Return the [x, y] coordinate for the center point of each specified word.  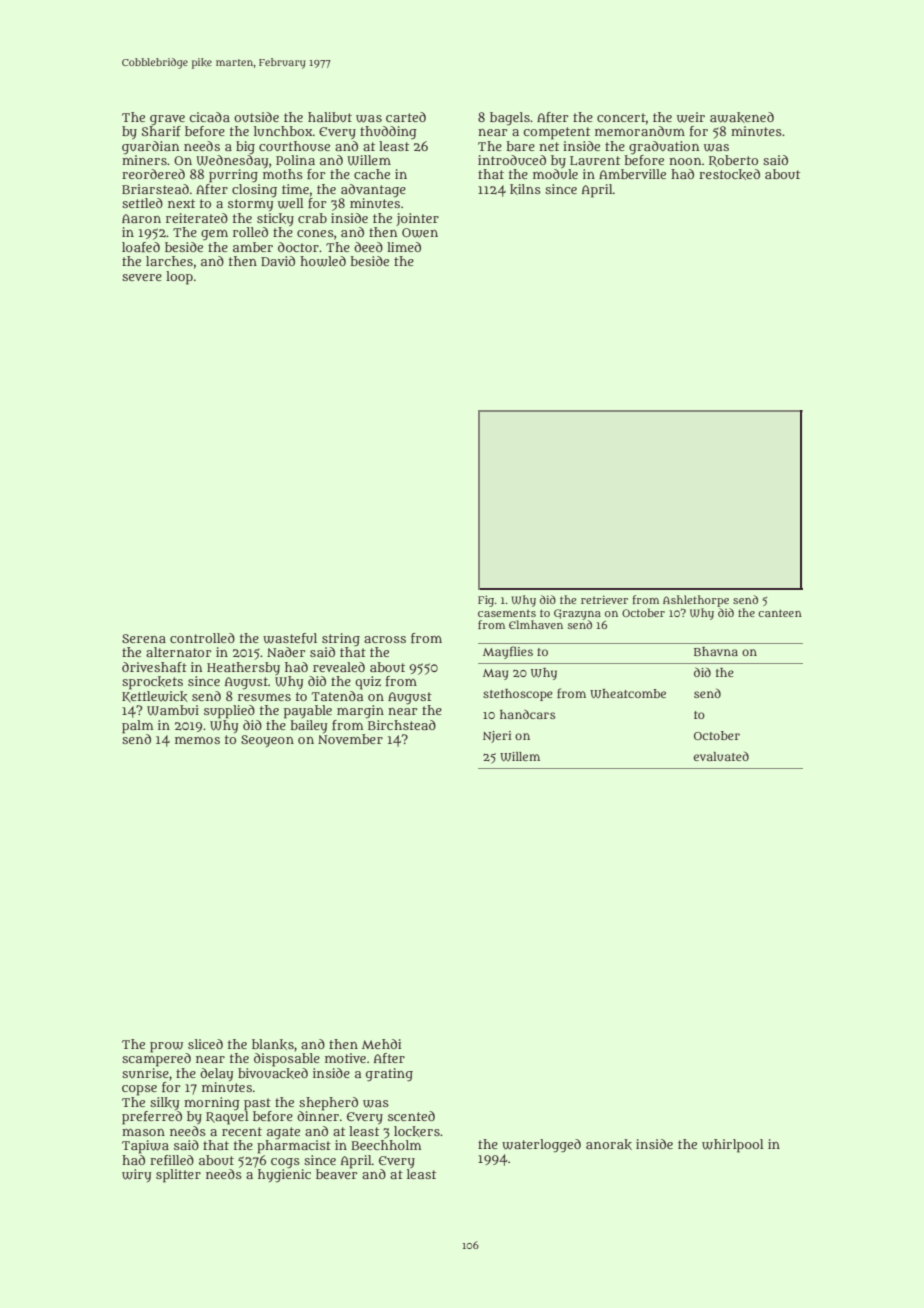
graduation [664, 147]
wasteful [290, 638]
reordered [153, 174]
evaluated [721, 756]
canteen [780, 613]
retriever [604, 599]
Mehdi [381, 1044]
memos [197, 740]
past [257, 1104]
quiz [368, 683]
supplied [229, 712]
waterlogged [541, 1146]
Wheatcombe [628, 693]
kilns [525, 189]
